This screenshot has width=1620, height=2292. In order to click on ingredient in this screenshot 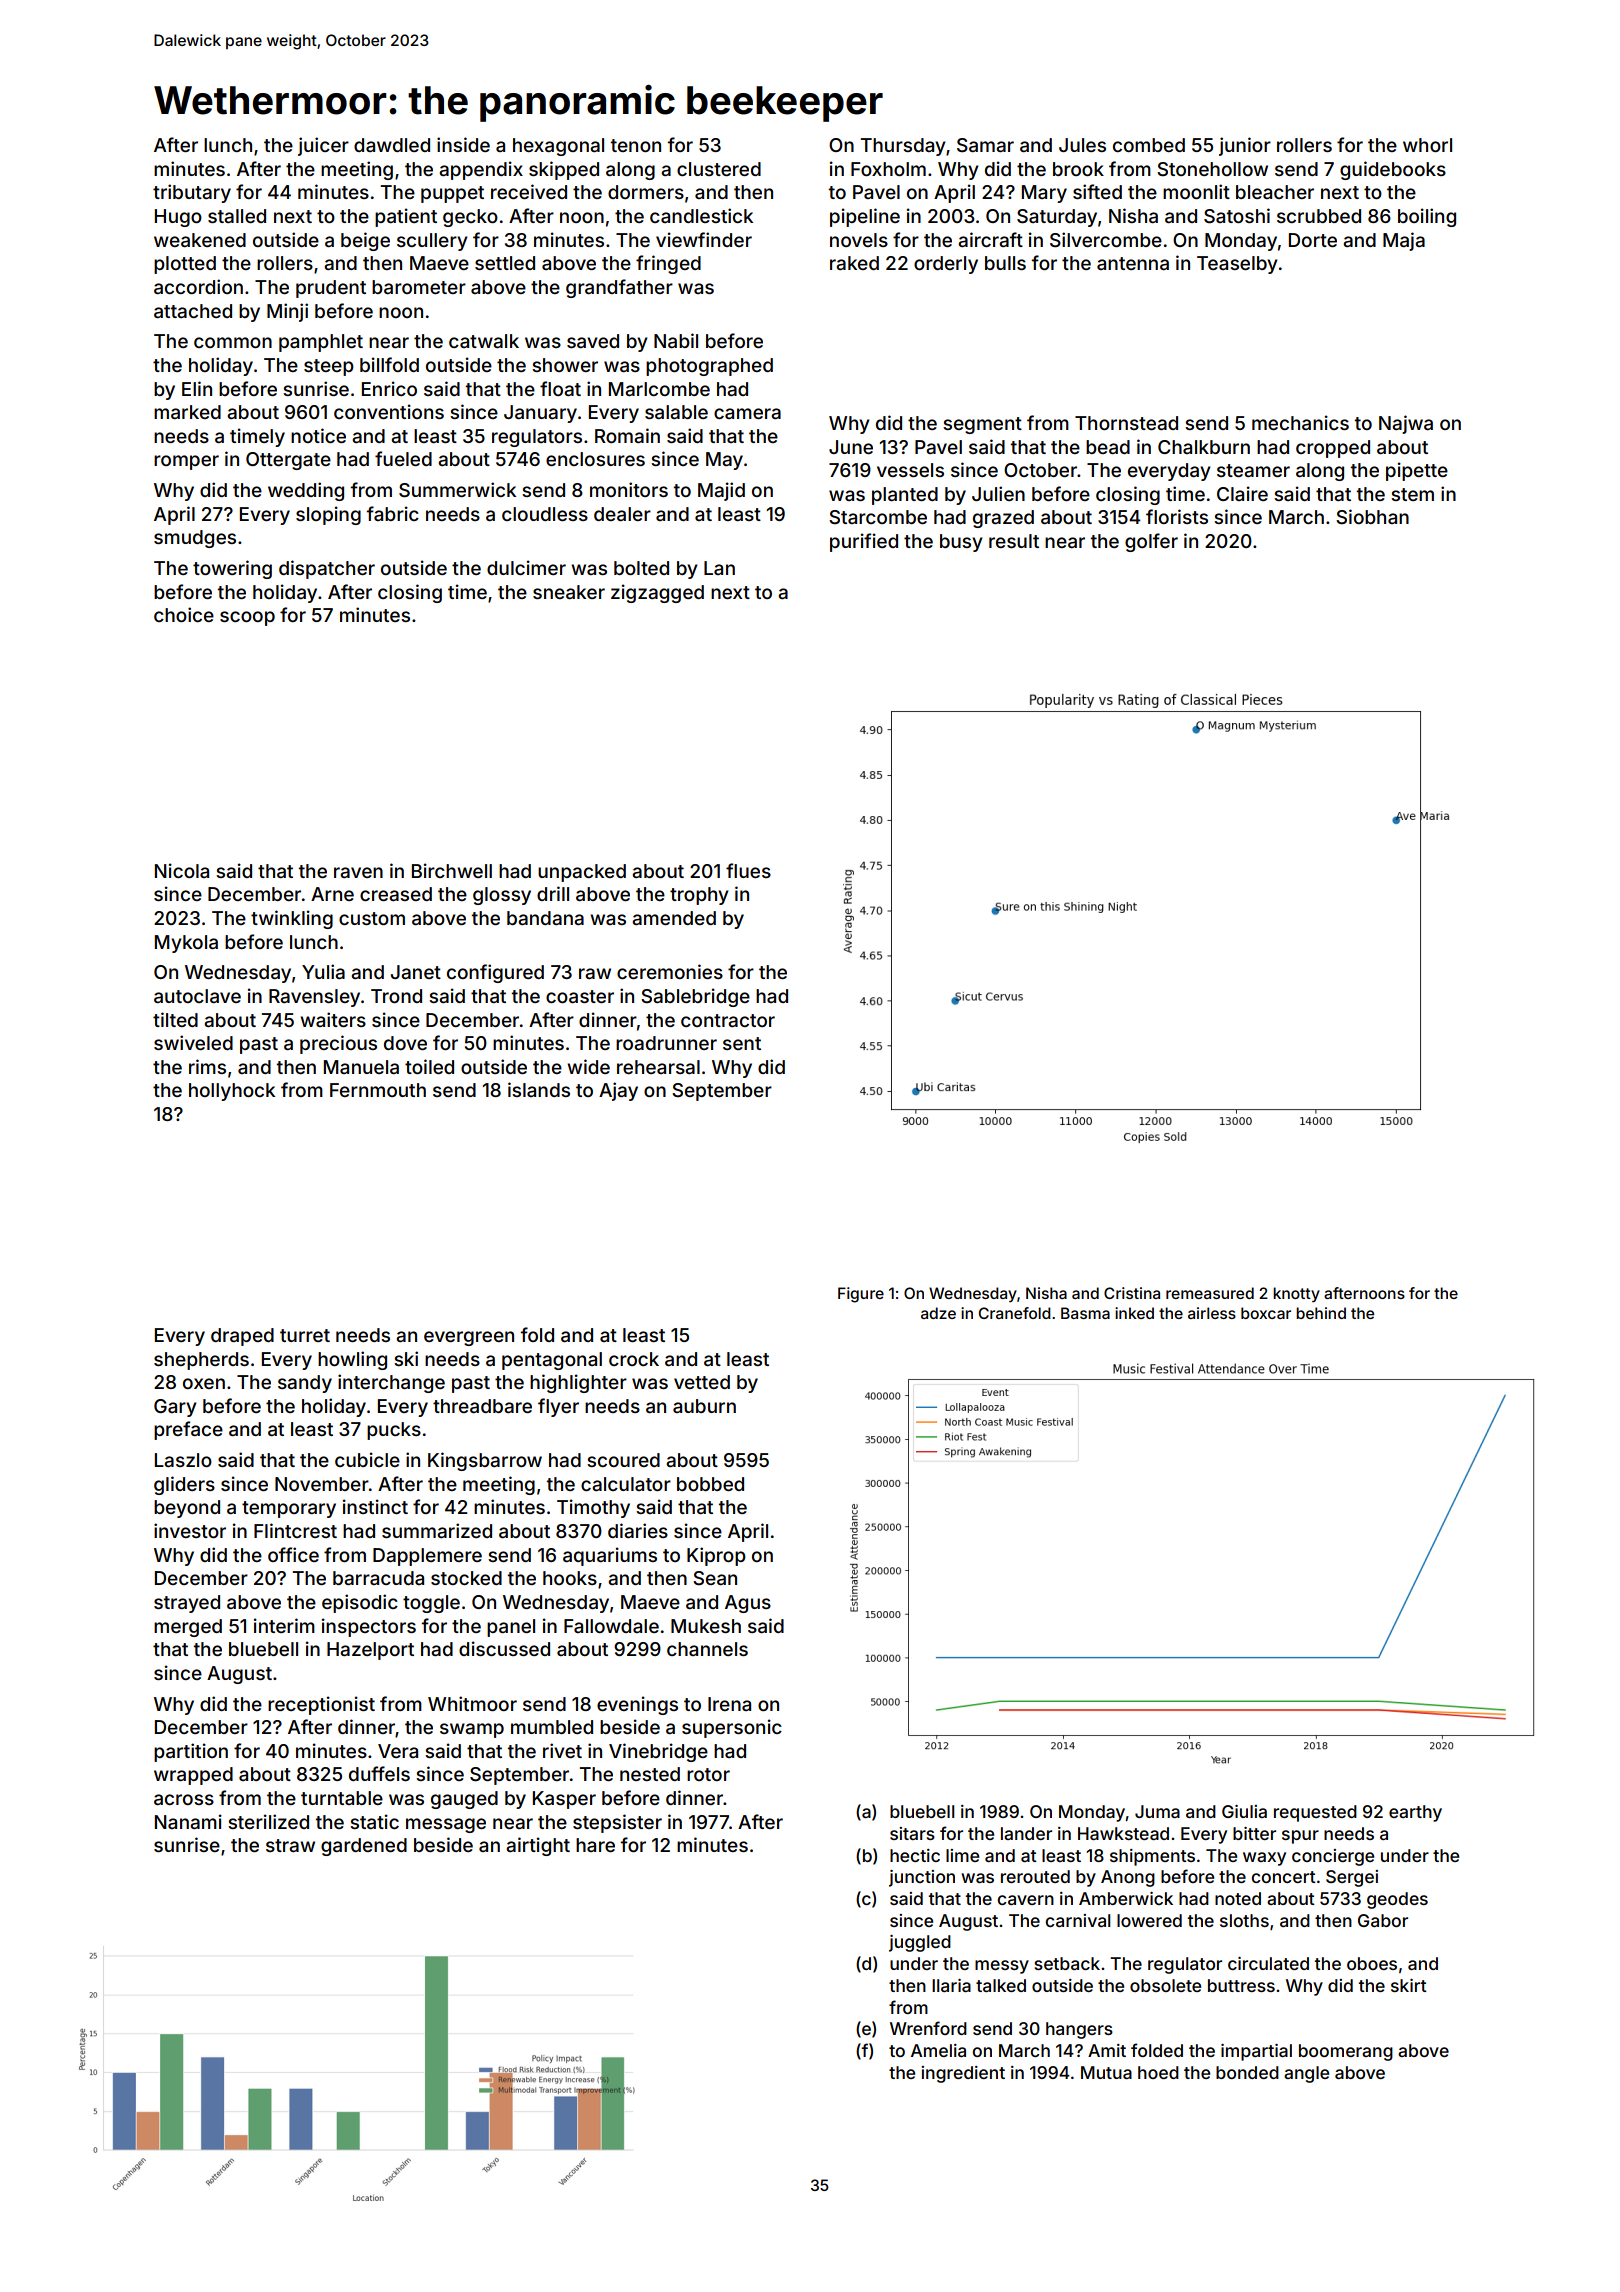, I will do `click(963, 2074)`.
